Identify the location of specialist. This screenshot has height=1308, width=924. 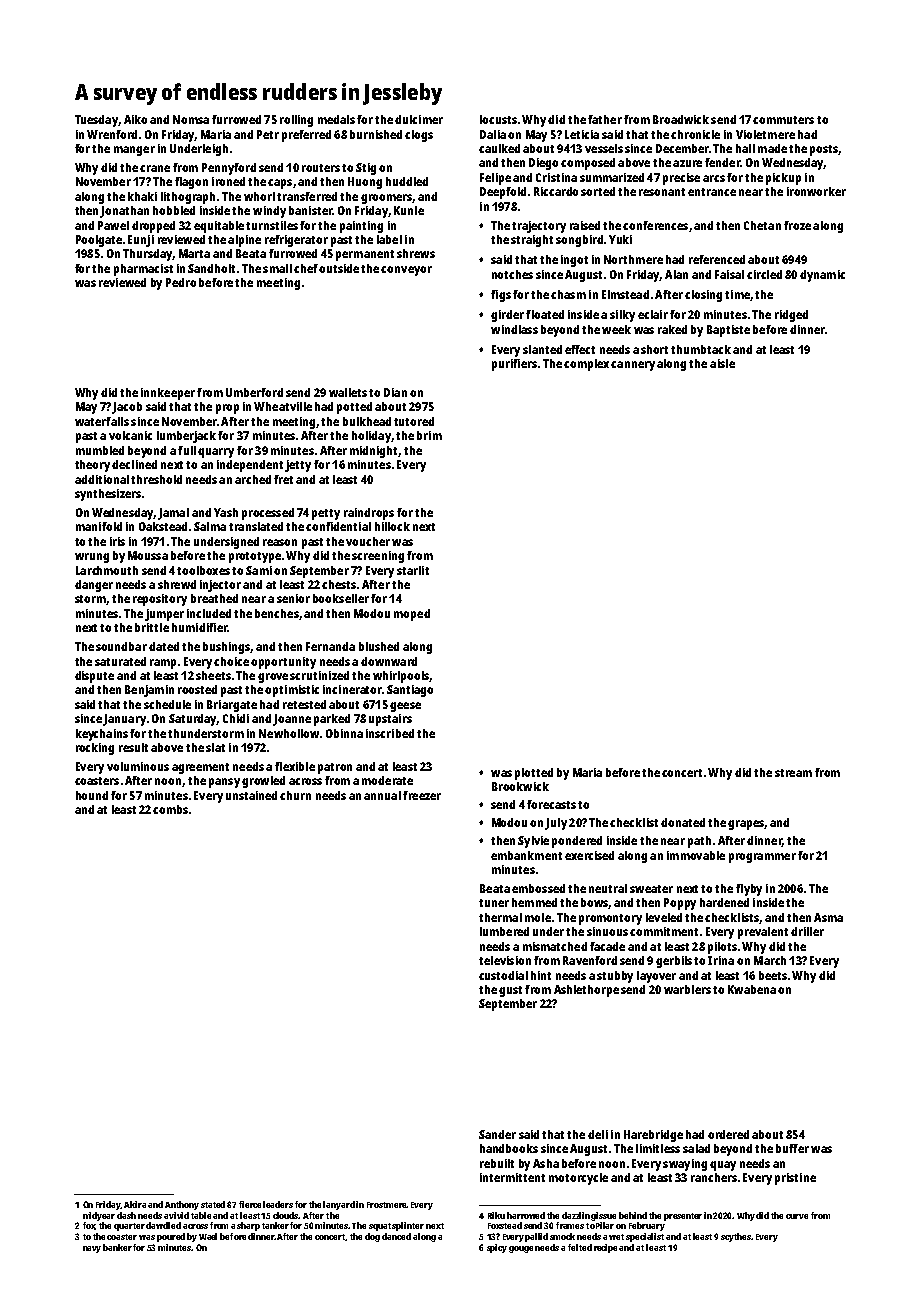
(645, 1237).
